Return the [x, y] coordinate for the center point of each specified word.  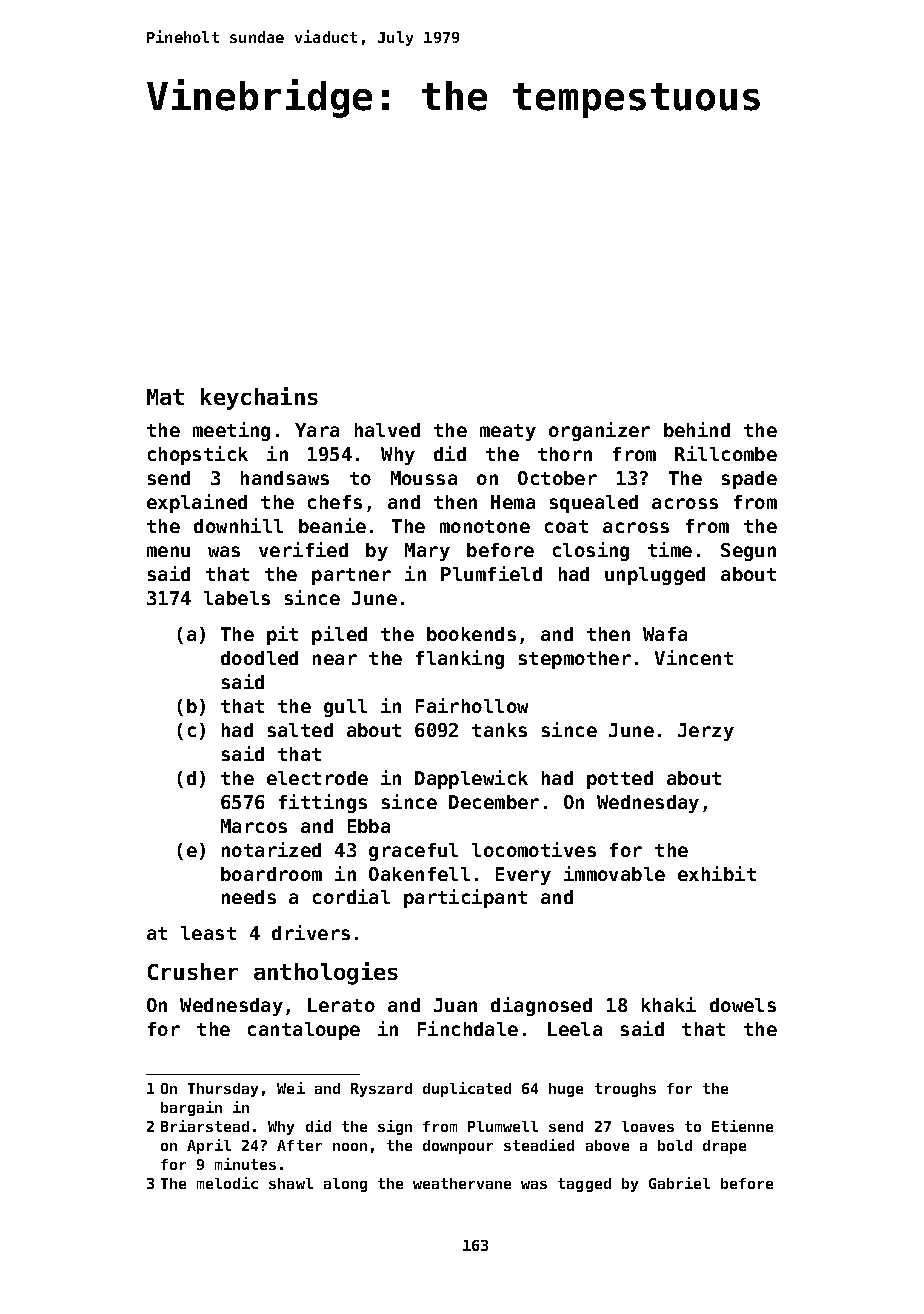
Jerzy [706, 732]
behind [697, 429]
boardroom [271, 874]
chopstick [198, 455]
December [494, 802]
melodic [227, 1183]
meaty [508, 432]
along [345, 1185]
